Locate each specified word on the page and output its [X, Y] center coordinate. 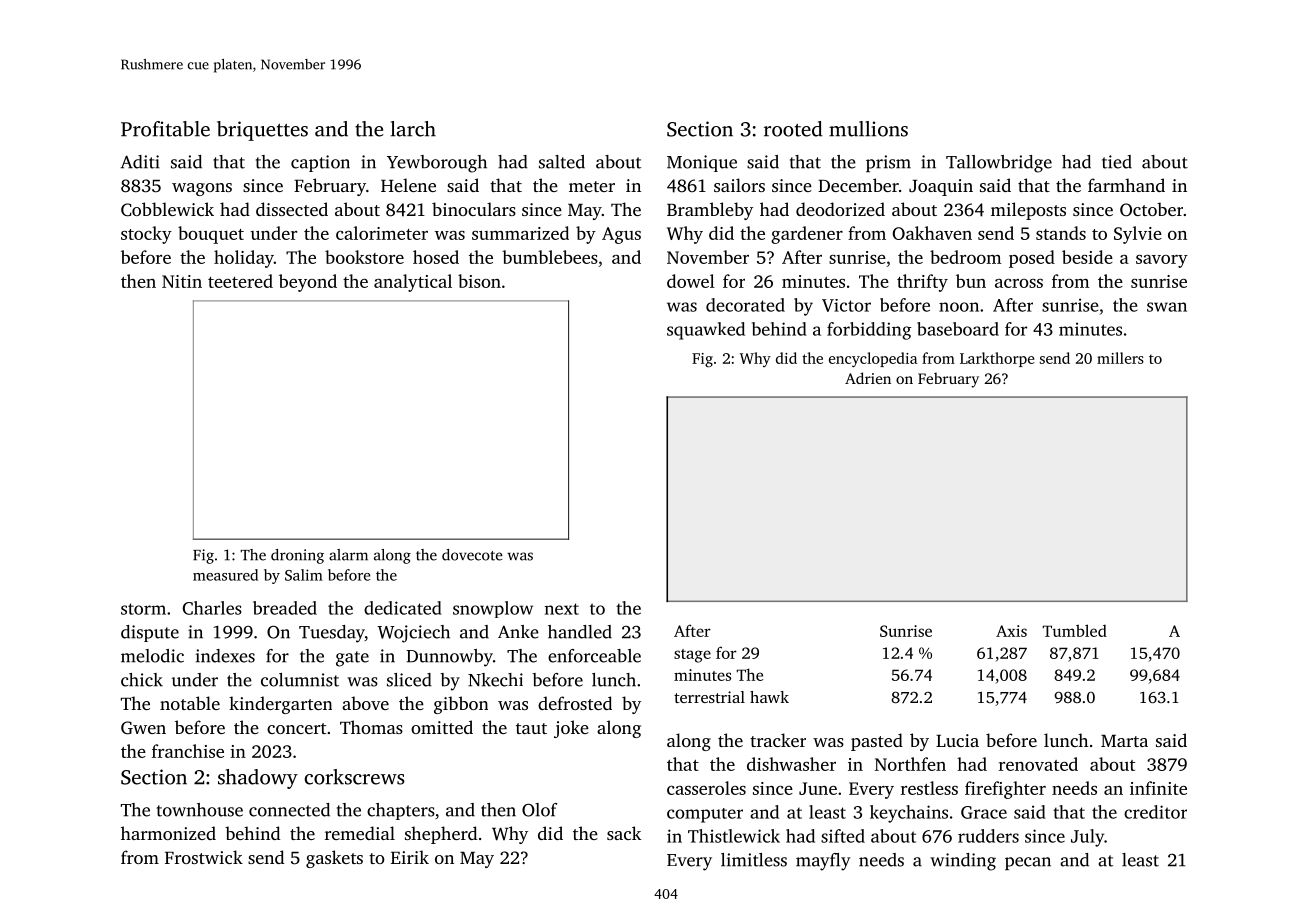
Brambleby [710, 211]
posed [1032, 259]
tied [1117, 162]
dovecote [472, 555]
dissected [292, 209]
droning [297, 556]
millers [1120, 358]
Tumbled [1075, 630]
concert [296, 728]
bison [479, 281]
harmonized [168, 833]
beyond [308, 283]
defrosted [575, 703]
